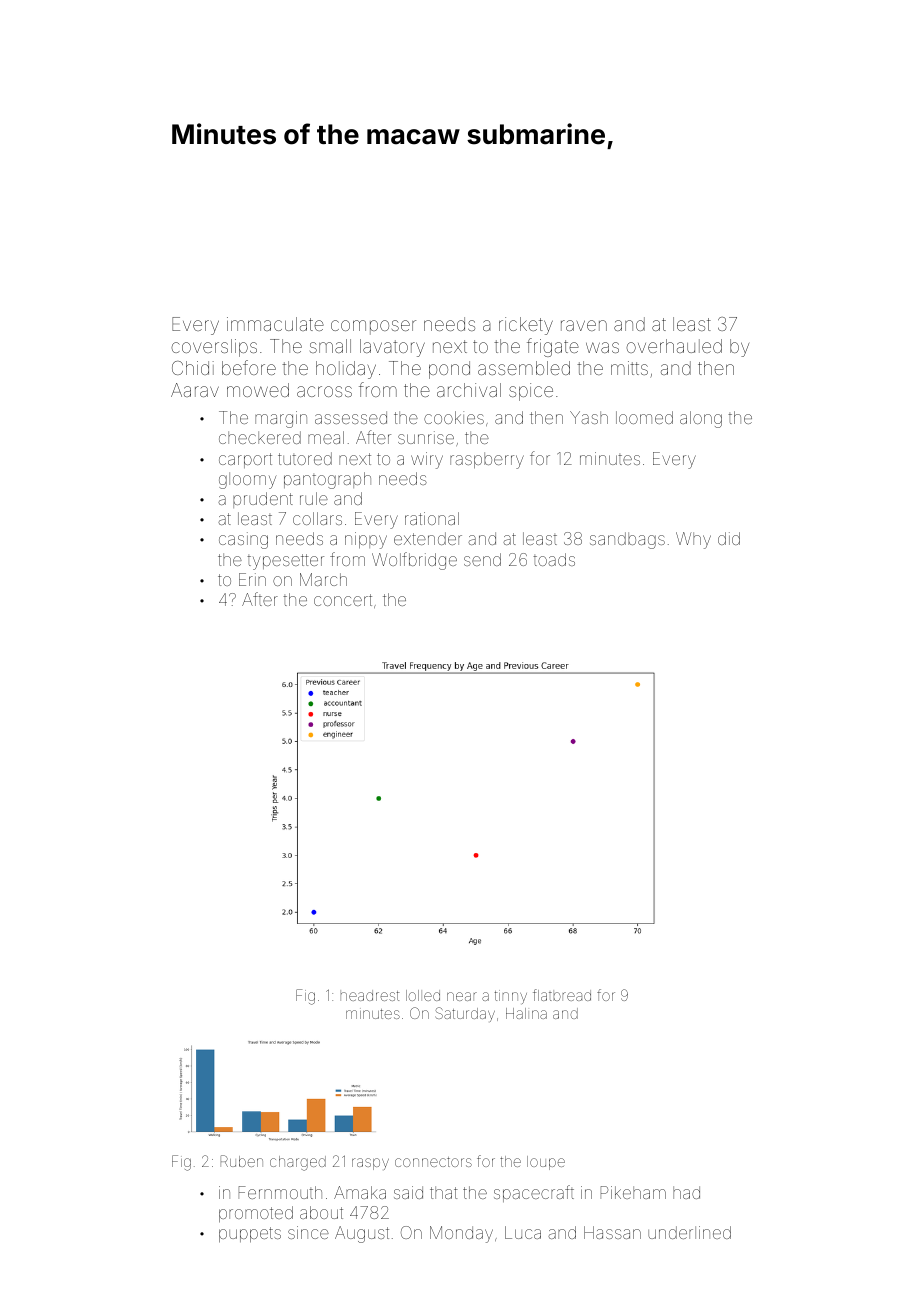 This screenshot has height=1311, width=924. I want to click on Halina, so click(526, 1013).
